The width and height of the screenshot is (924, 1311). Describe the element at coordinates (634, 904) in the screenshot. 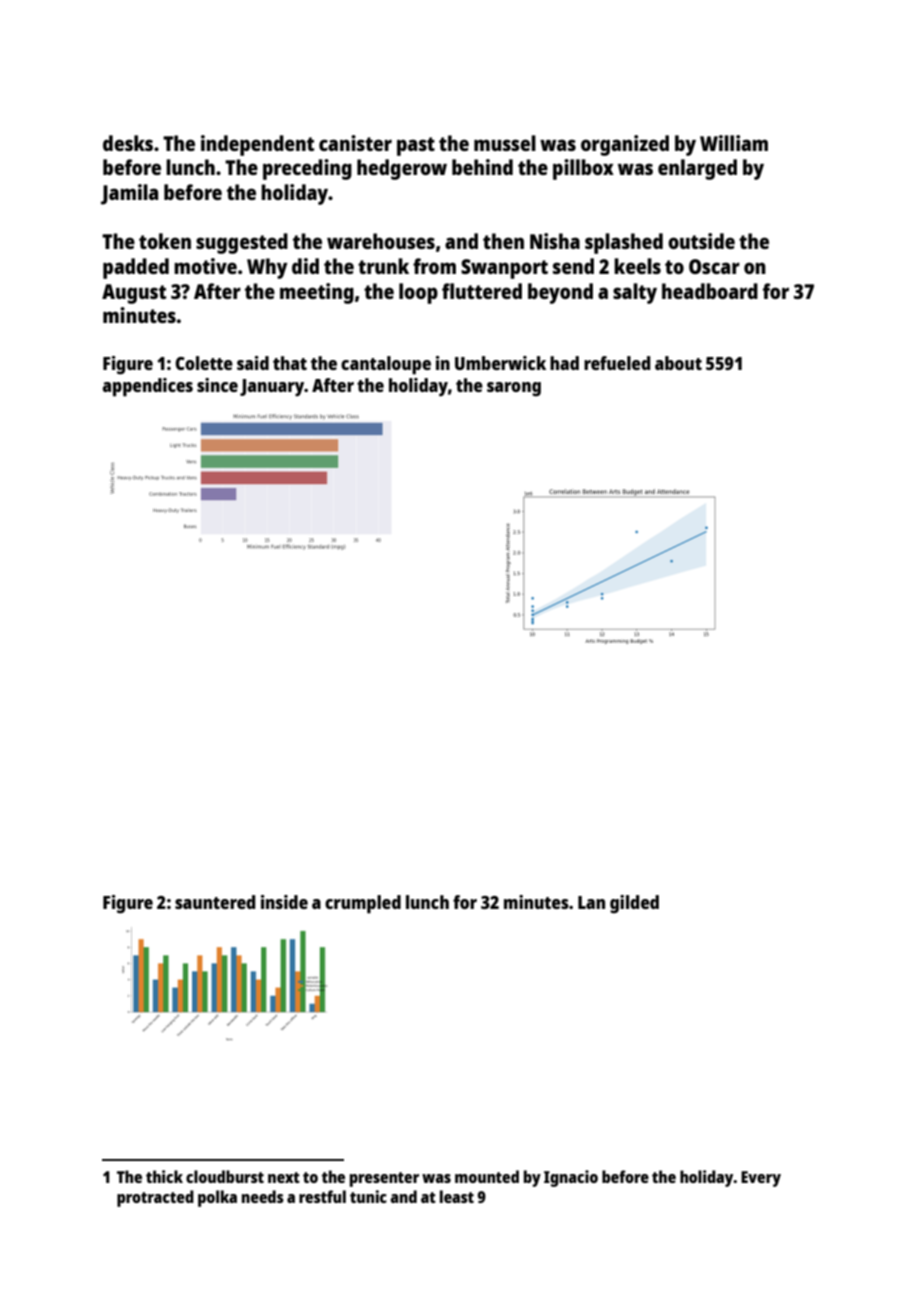

I see `gilded` at that location.
